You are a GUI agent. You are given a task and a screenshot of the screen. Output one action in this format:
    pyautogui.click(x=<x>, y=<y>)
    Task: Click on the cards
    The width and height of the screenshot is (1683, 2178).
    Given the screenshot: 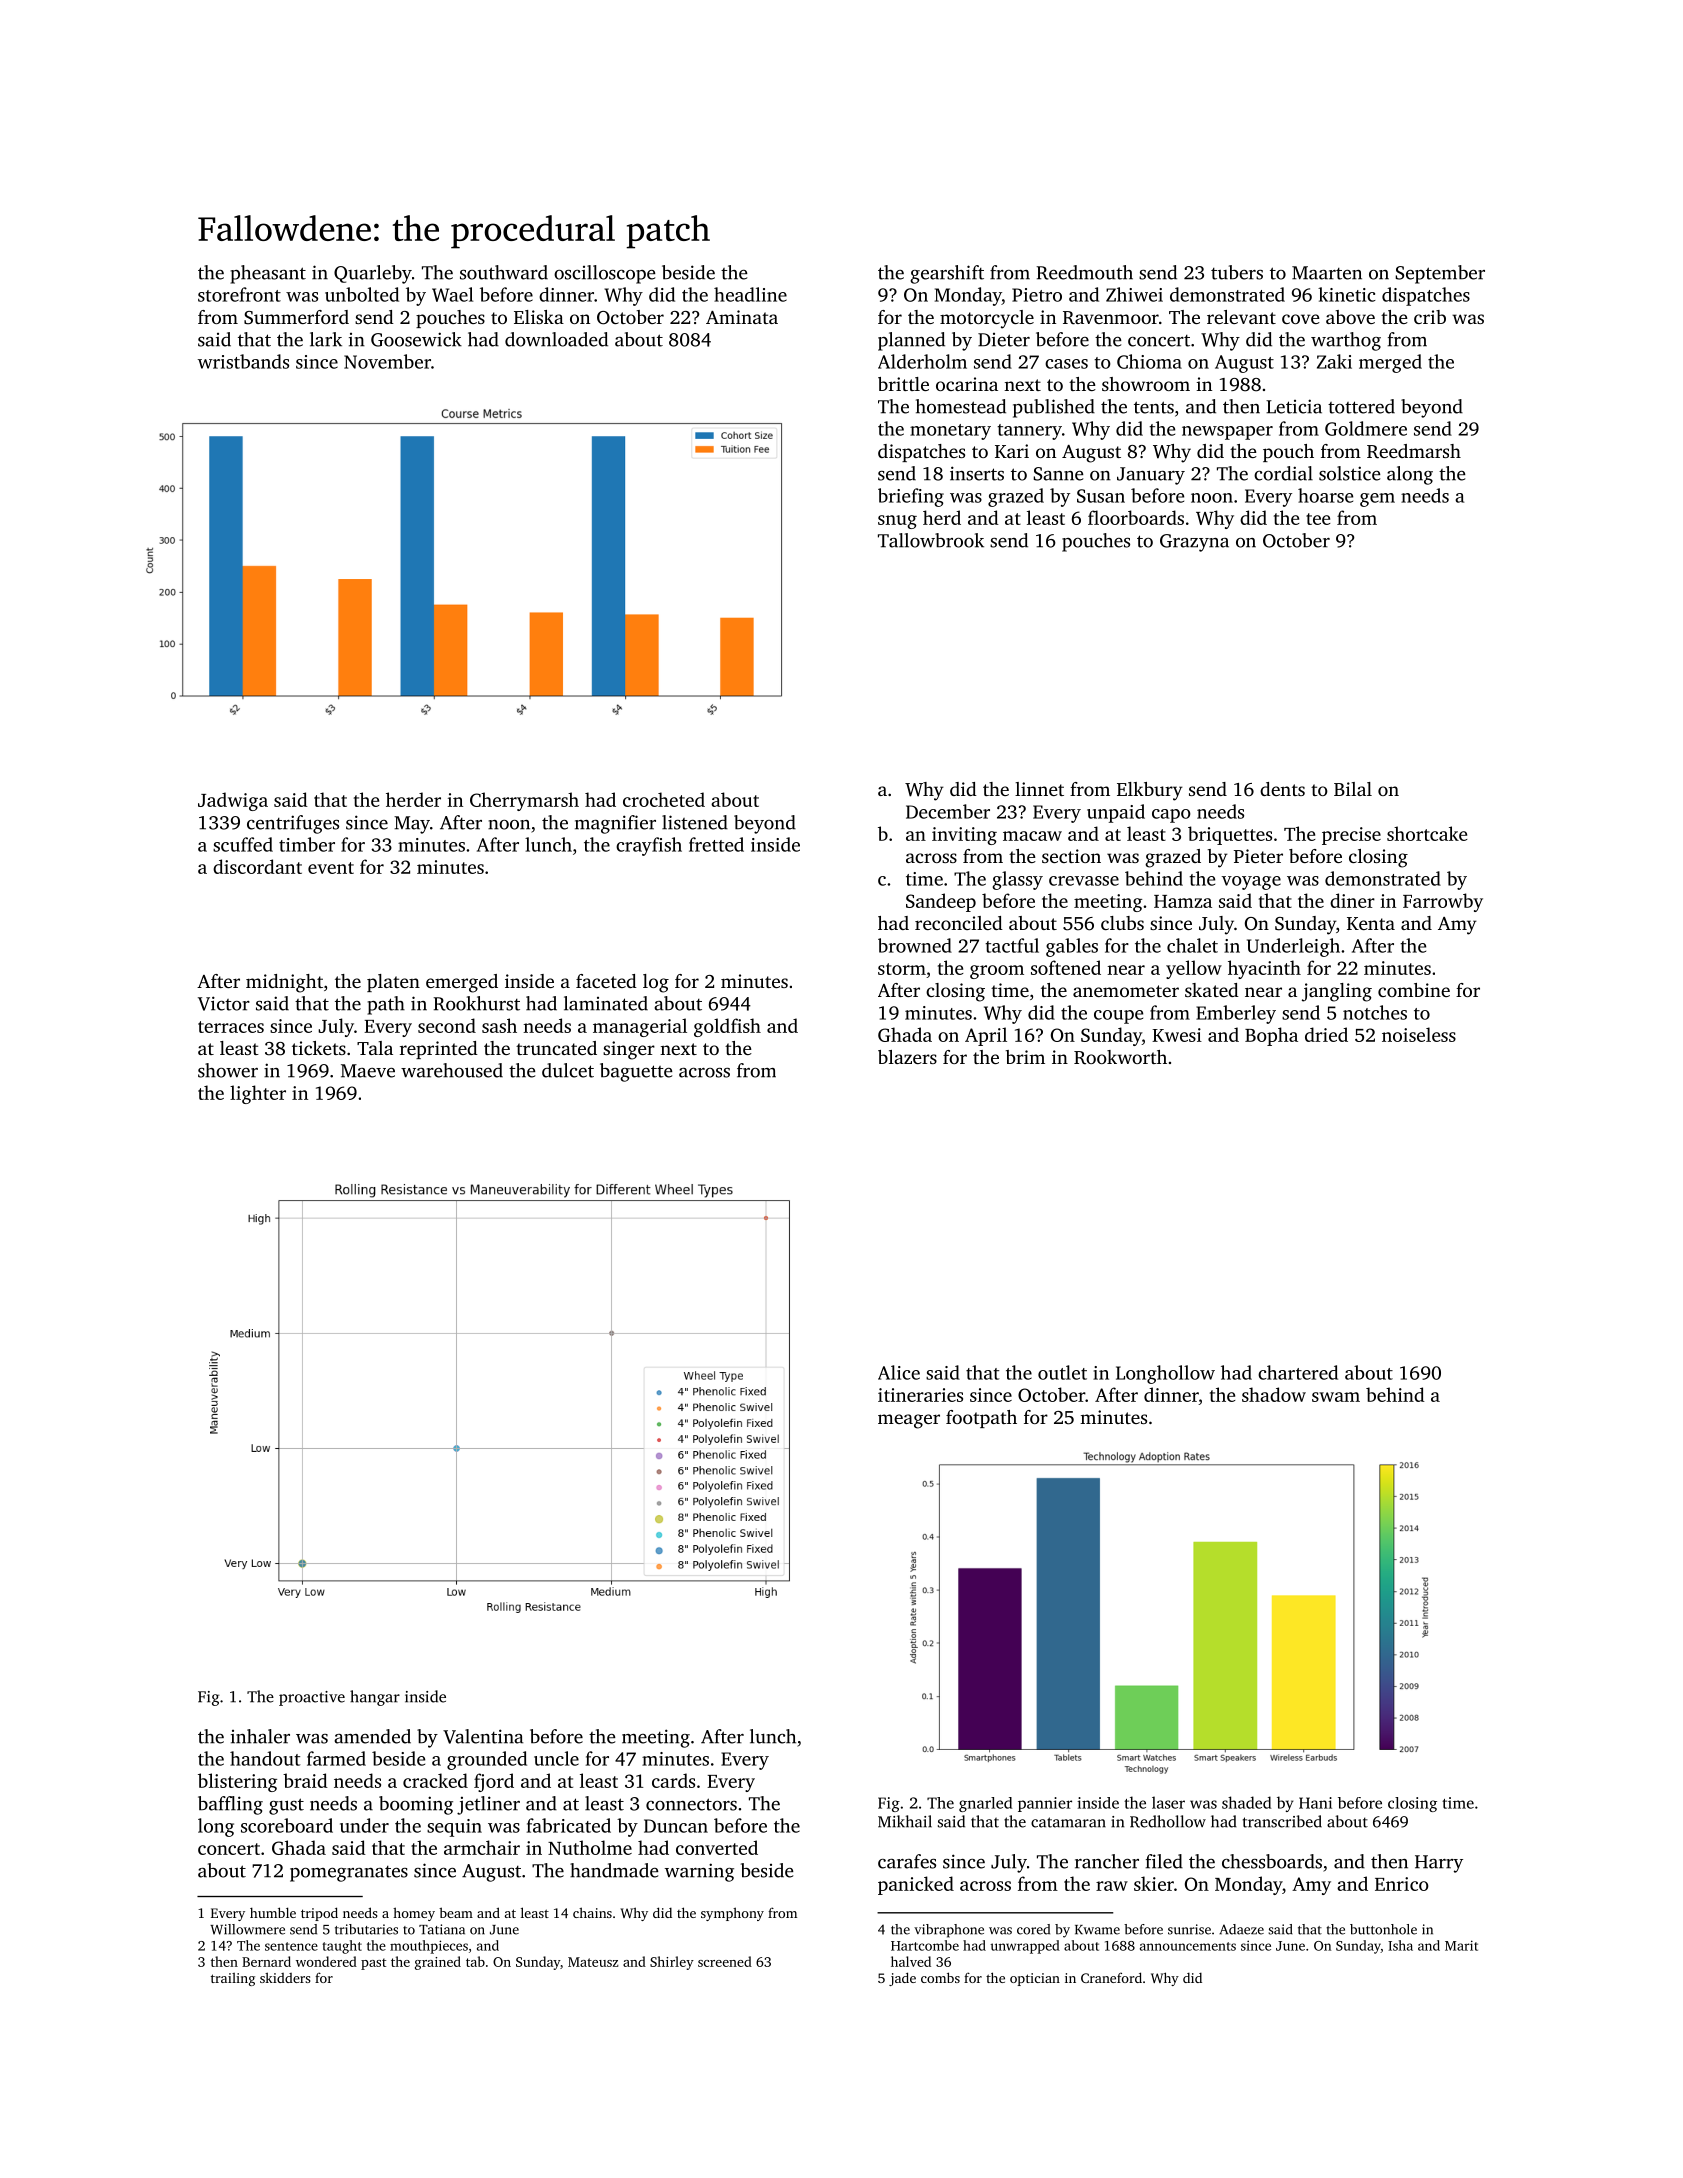 What is the action you would take?
    pyautogui.click(x=673, y=1780)
